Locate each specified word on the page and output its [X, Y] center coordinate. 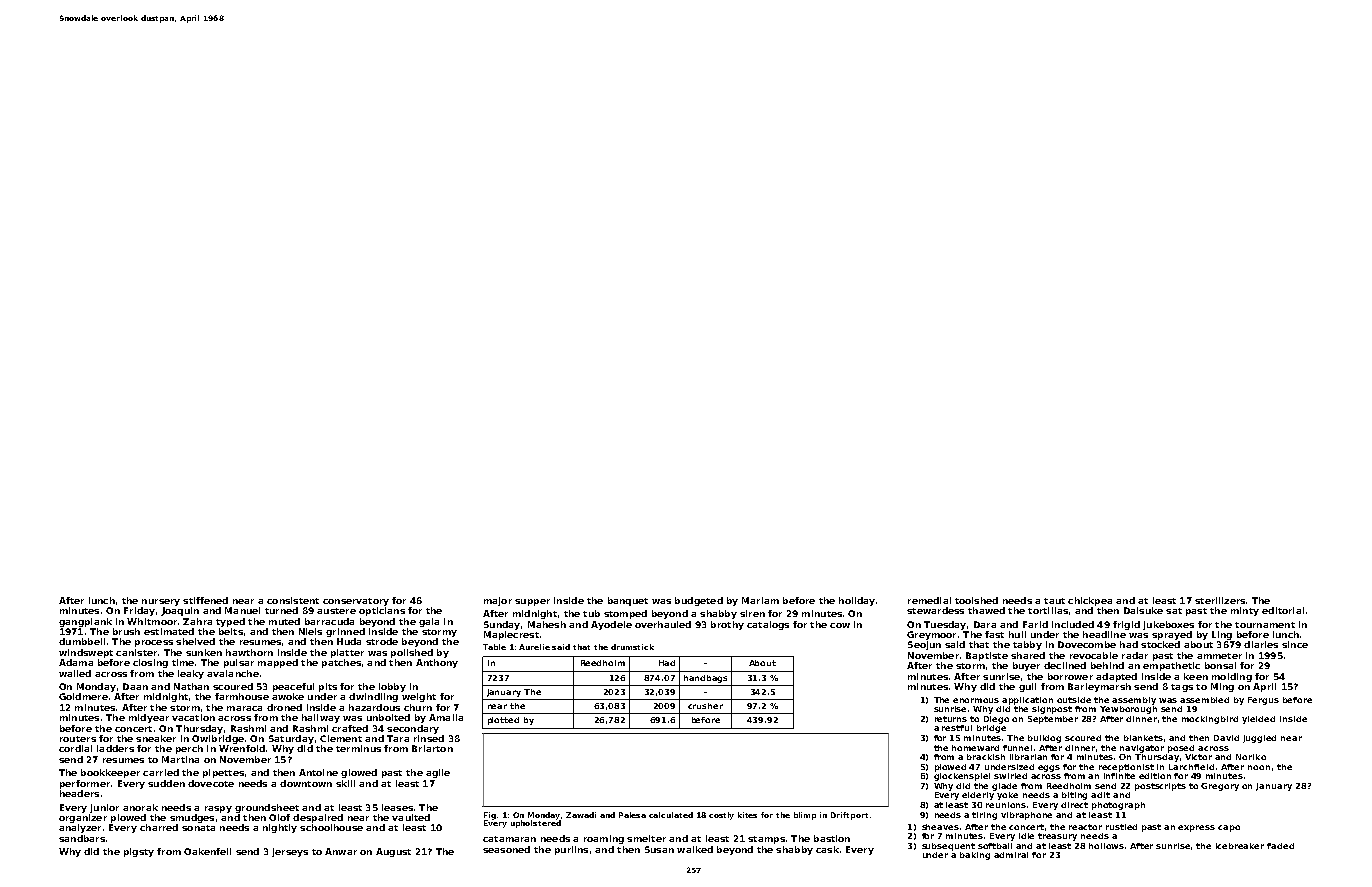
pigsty [139, 852]
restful [957, 728]
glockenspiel [962, 777]
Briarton [432, 748]
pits [328, 687]
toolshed [976, 600]
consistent [293, 600]
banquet [628, 601]
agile [438, 773]
